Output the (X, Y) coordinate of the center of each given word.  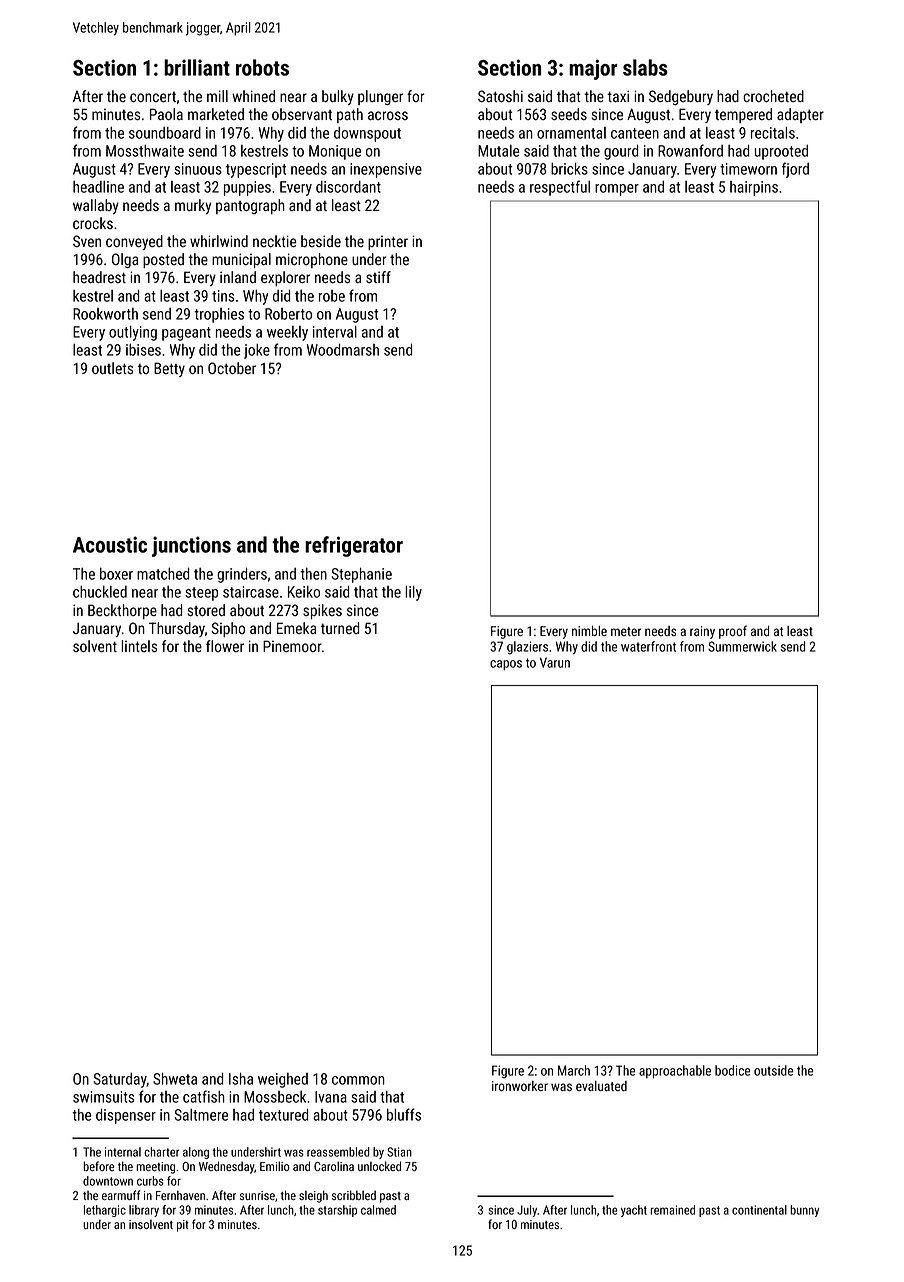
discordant (348, 187)
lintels (139, 646)
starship (337, 1211)
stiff (378, 277)
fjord (795, 170)
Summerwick (742, 646)
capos (506, 665)
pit (183, 1226)
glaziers (527, 648)
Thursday (177, 629)
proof (733, 632)
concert (153, 97)
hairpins (754, 188)
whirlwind (219, 241)
